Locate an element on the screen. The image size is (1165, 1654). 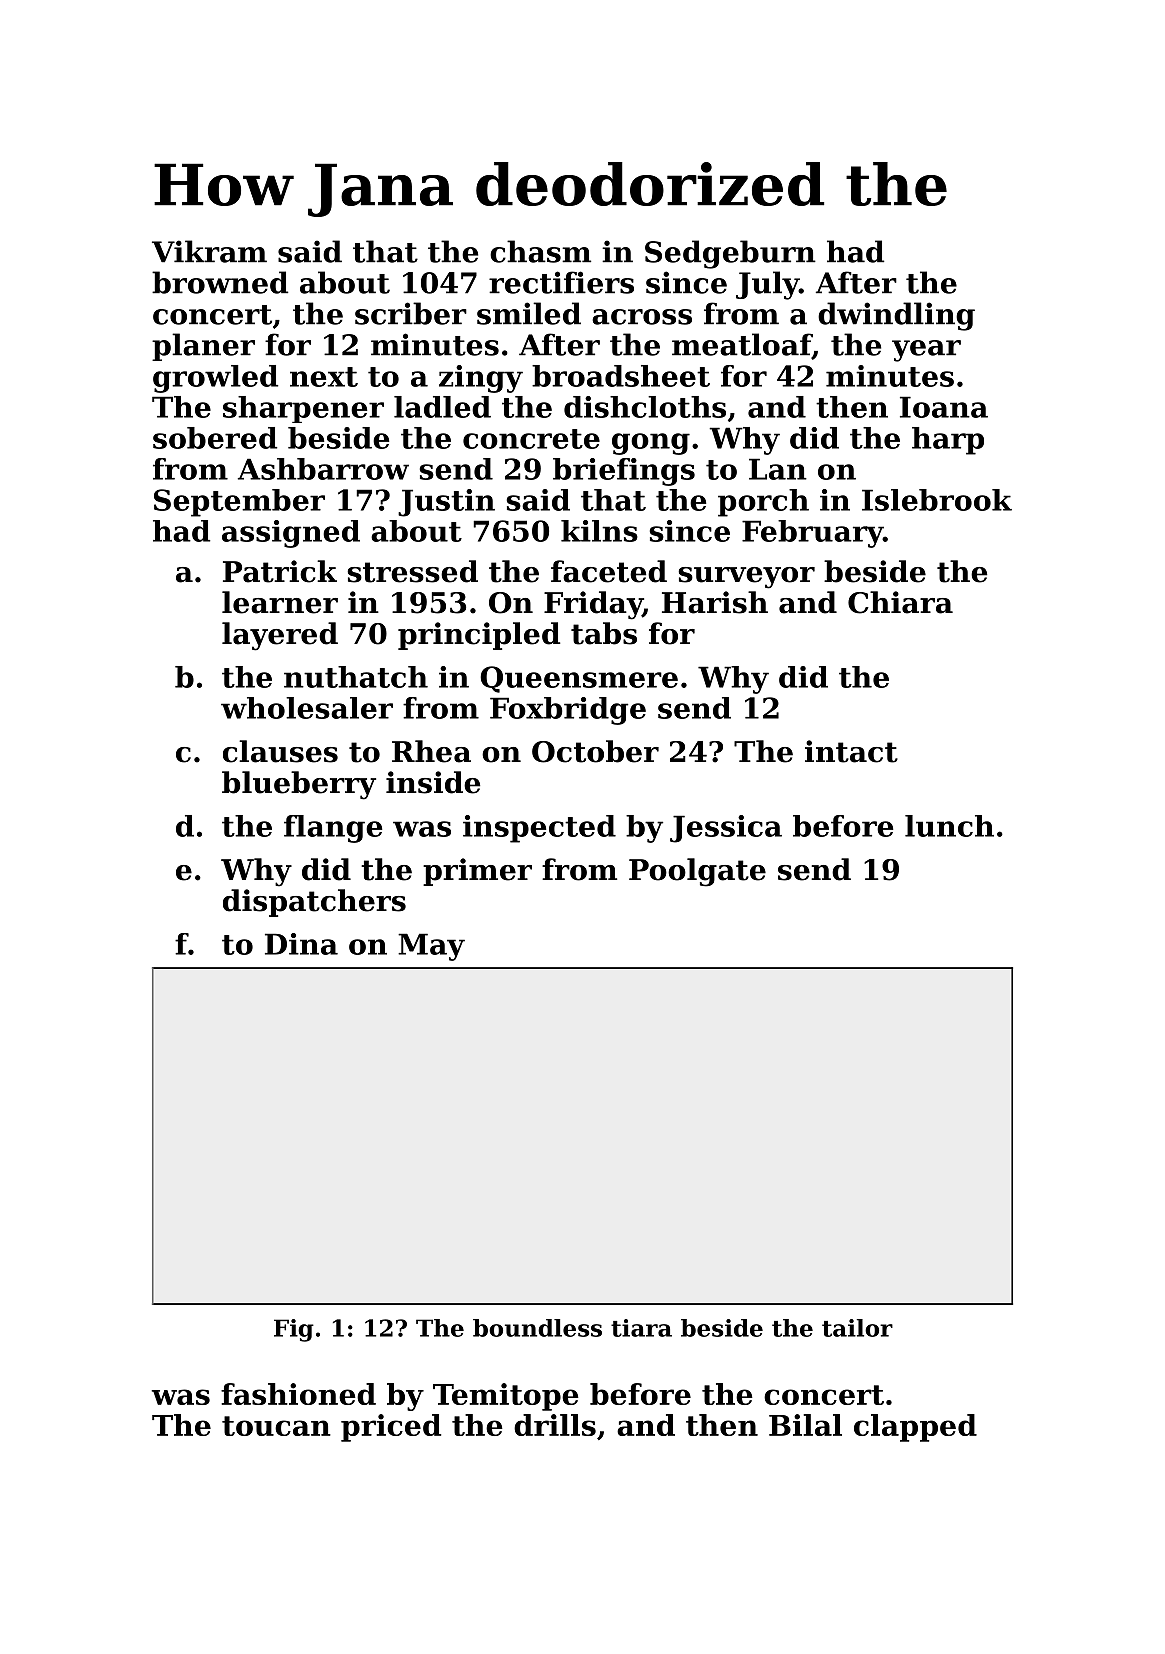
Fig is located at coordinates (294, 1330).
